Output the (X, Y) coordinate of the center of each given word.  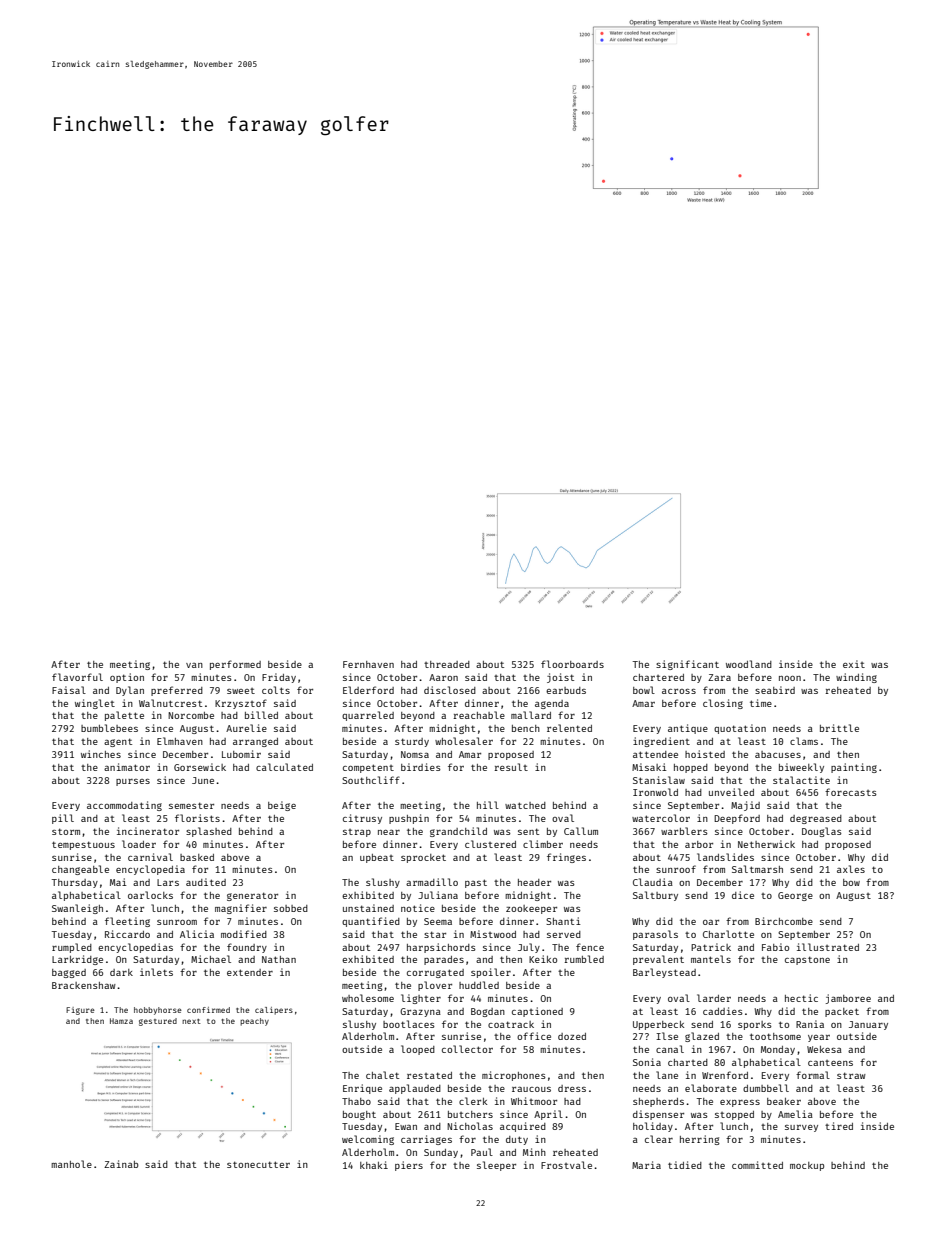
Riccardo (127, 934)
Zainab (121, 1164)
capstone (807, 960)
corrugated (435, 973)
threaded (447, 664)
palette (124, 716)
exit (854, 664)
